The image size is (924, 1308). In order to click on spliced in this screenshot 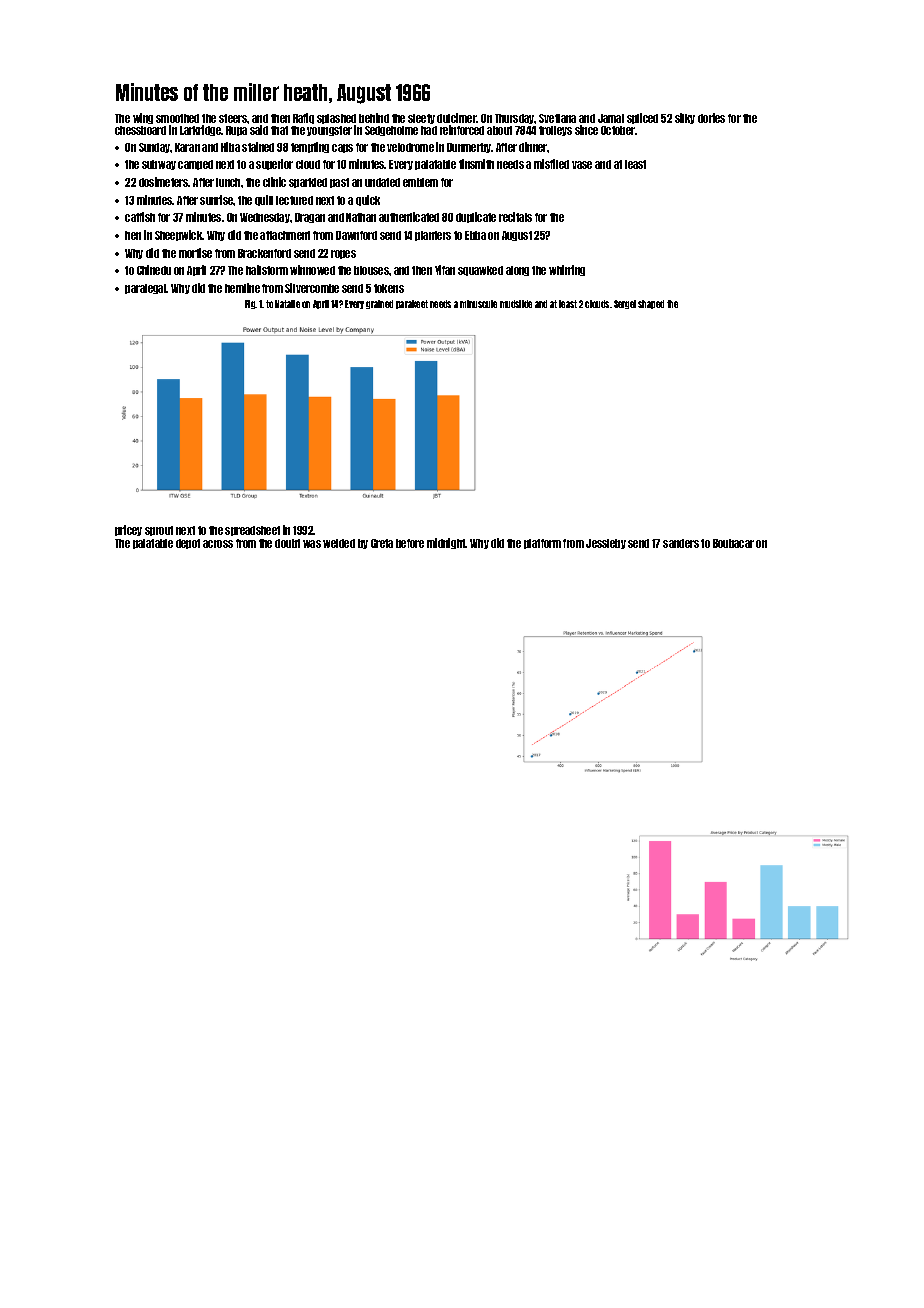, I will do `click(642, 118)`.
